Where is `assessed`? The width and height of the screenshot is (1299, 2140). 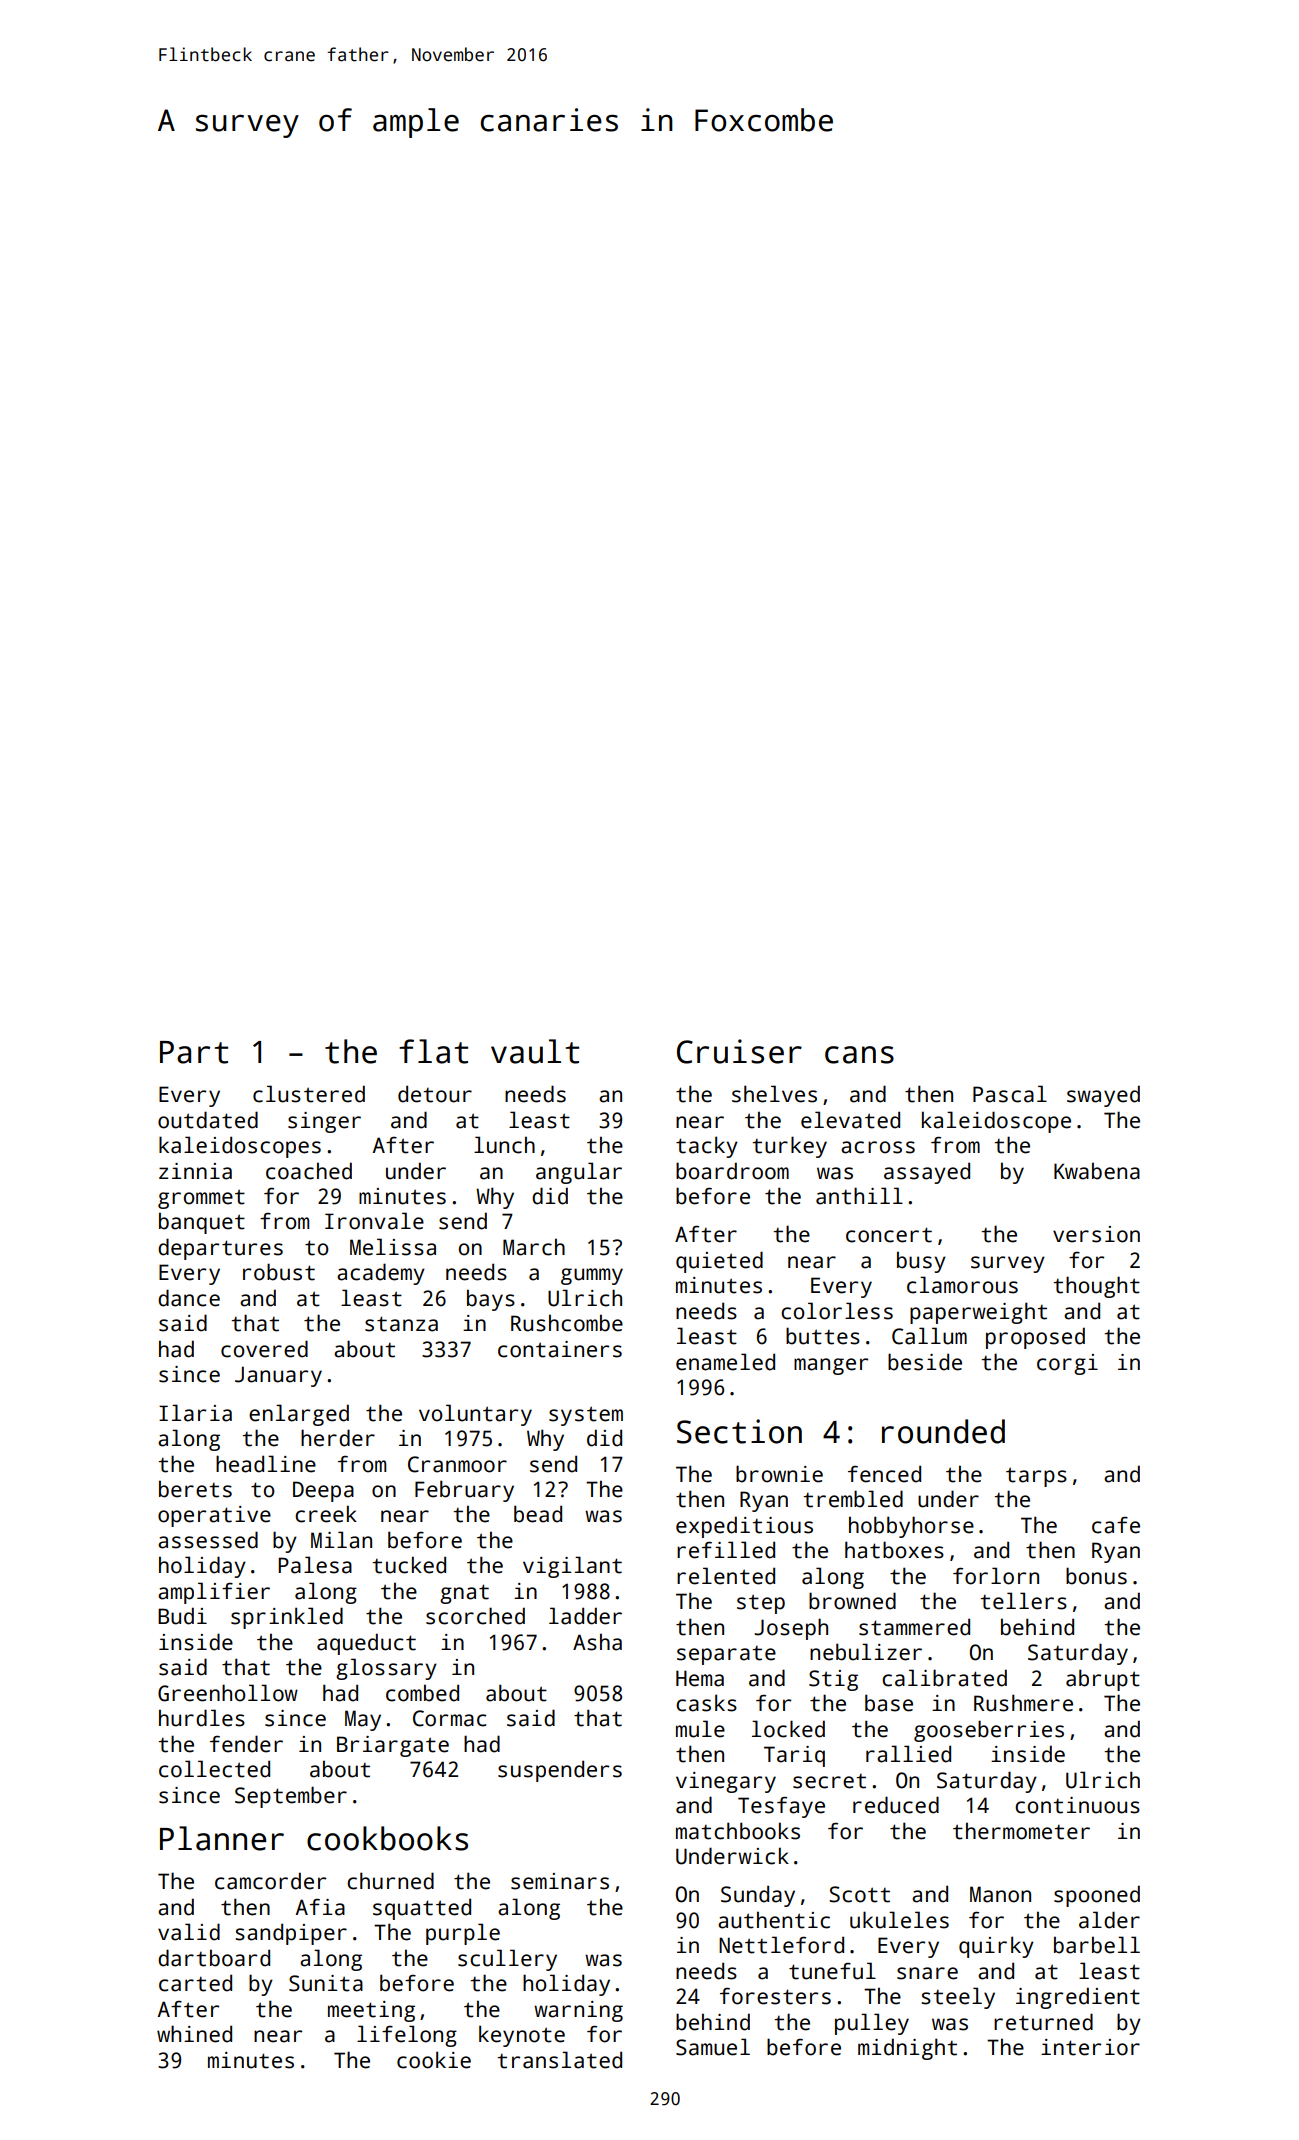
assessed is located at coordinates (208, 1540).
